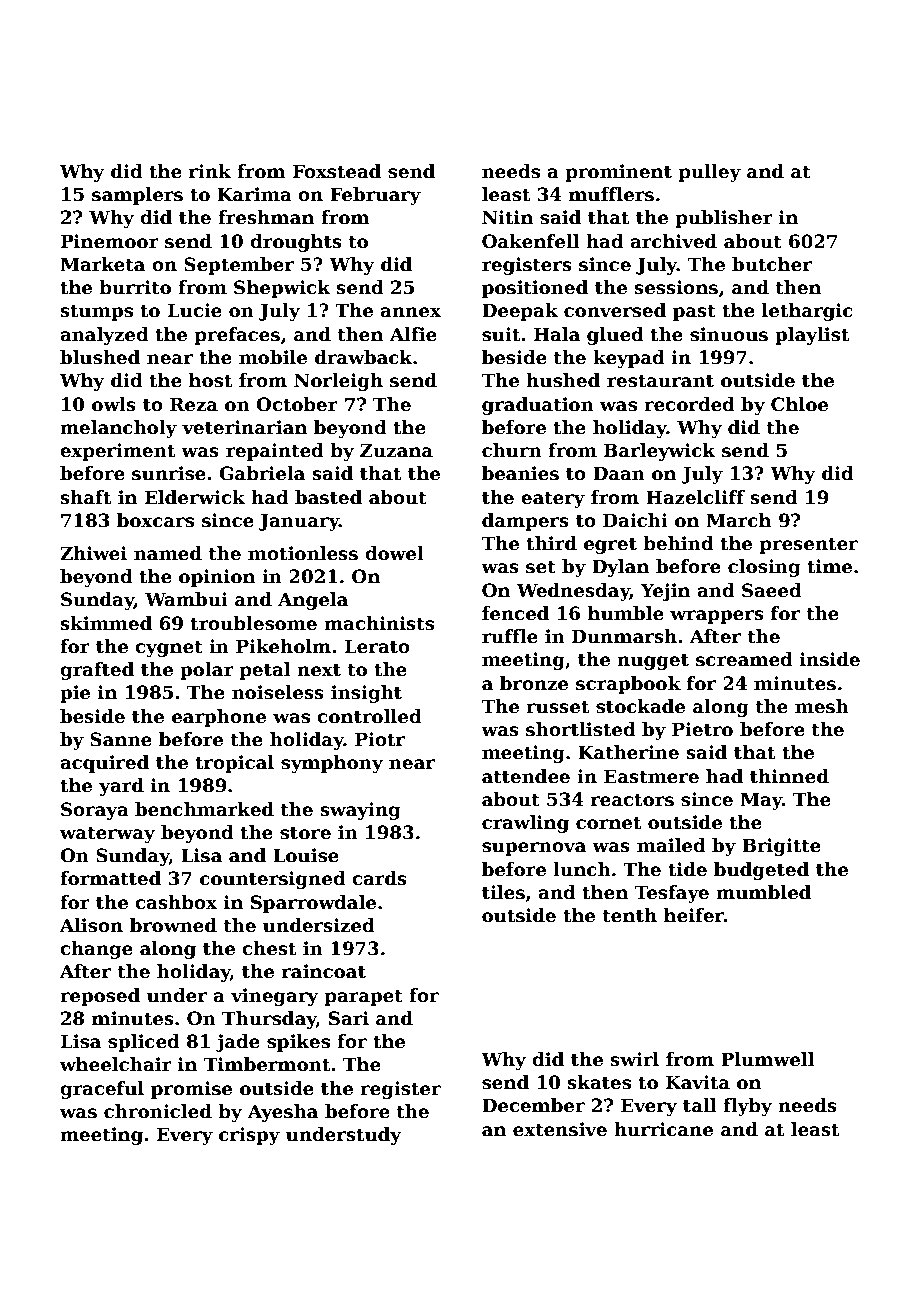  Describe the element at coordinates (173, 925) in the image. I see `browned` at that location.
